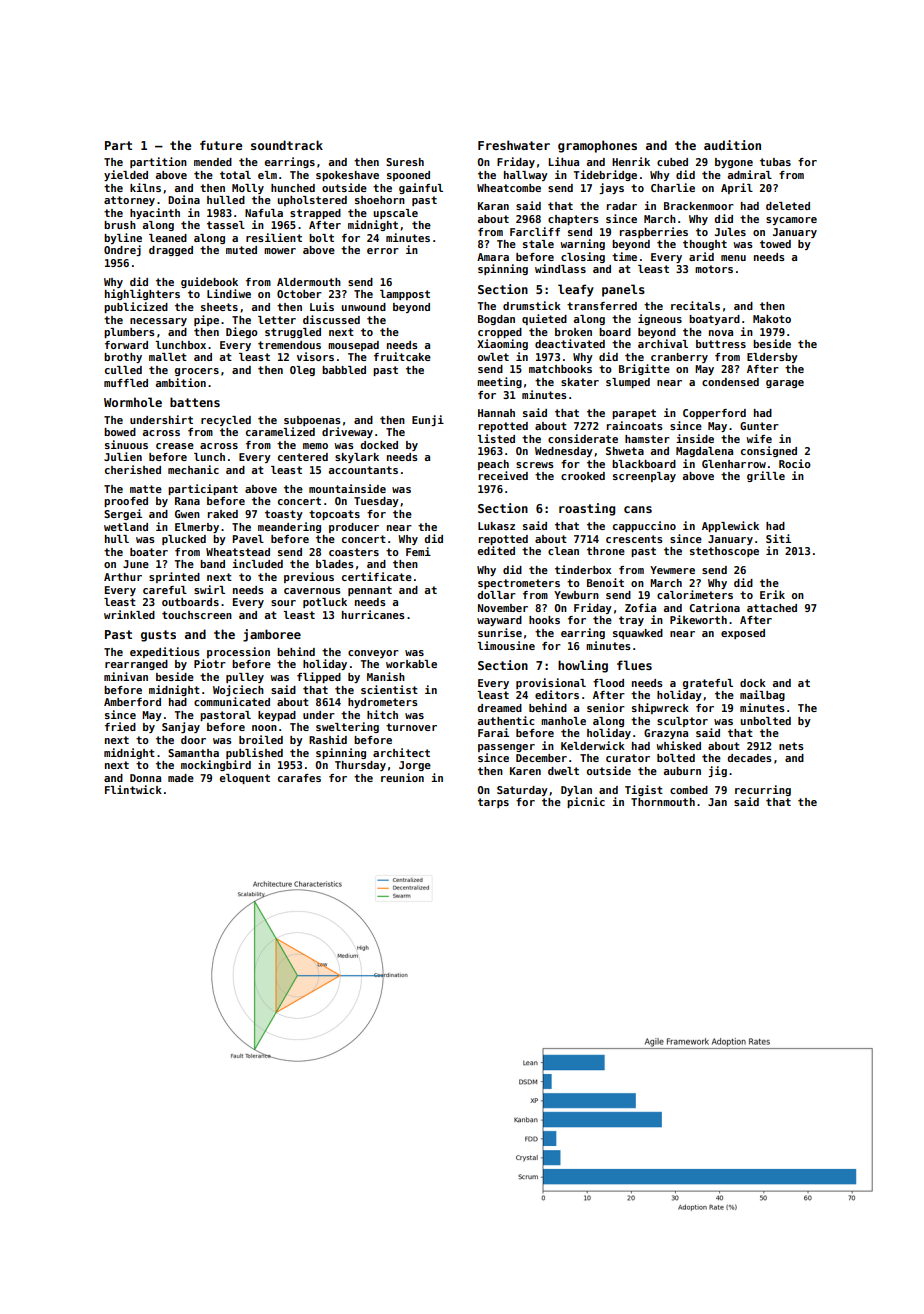 The width and height of the screenshot is (924, 1314). I want to click on Erik, so click(772, 594).
